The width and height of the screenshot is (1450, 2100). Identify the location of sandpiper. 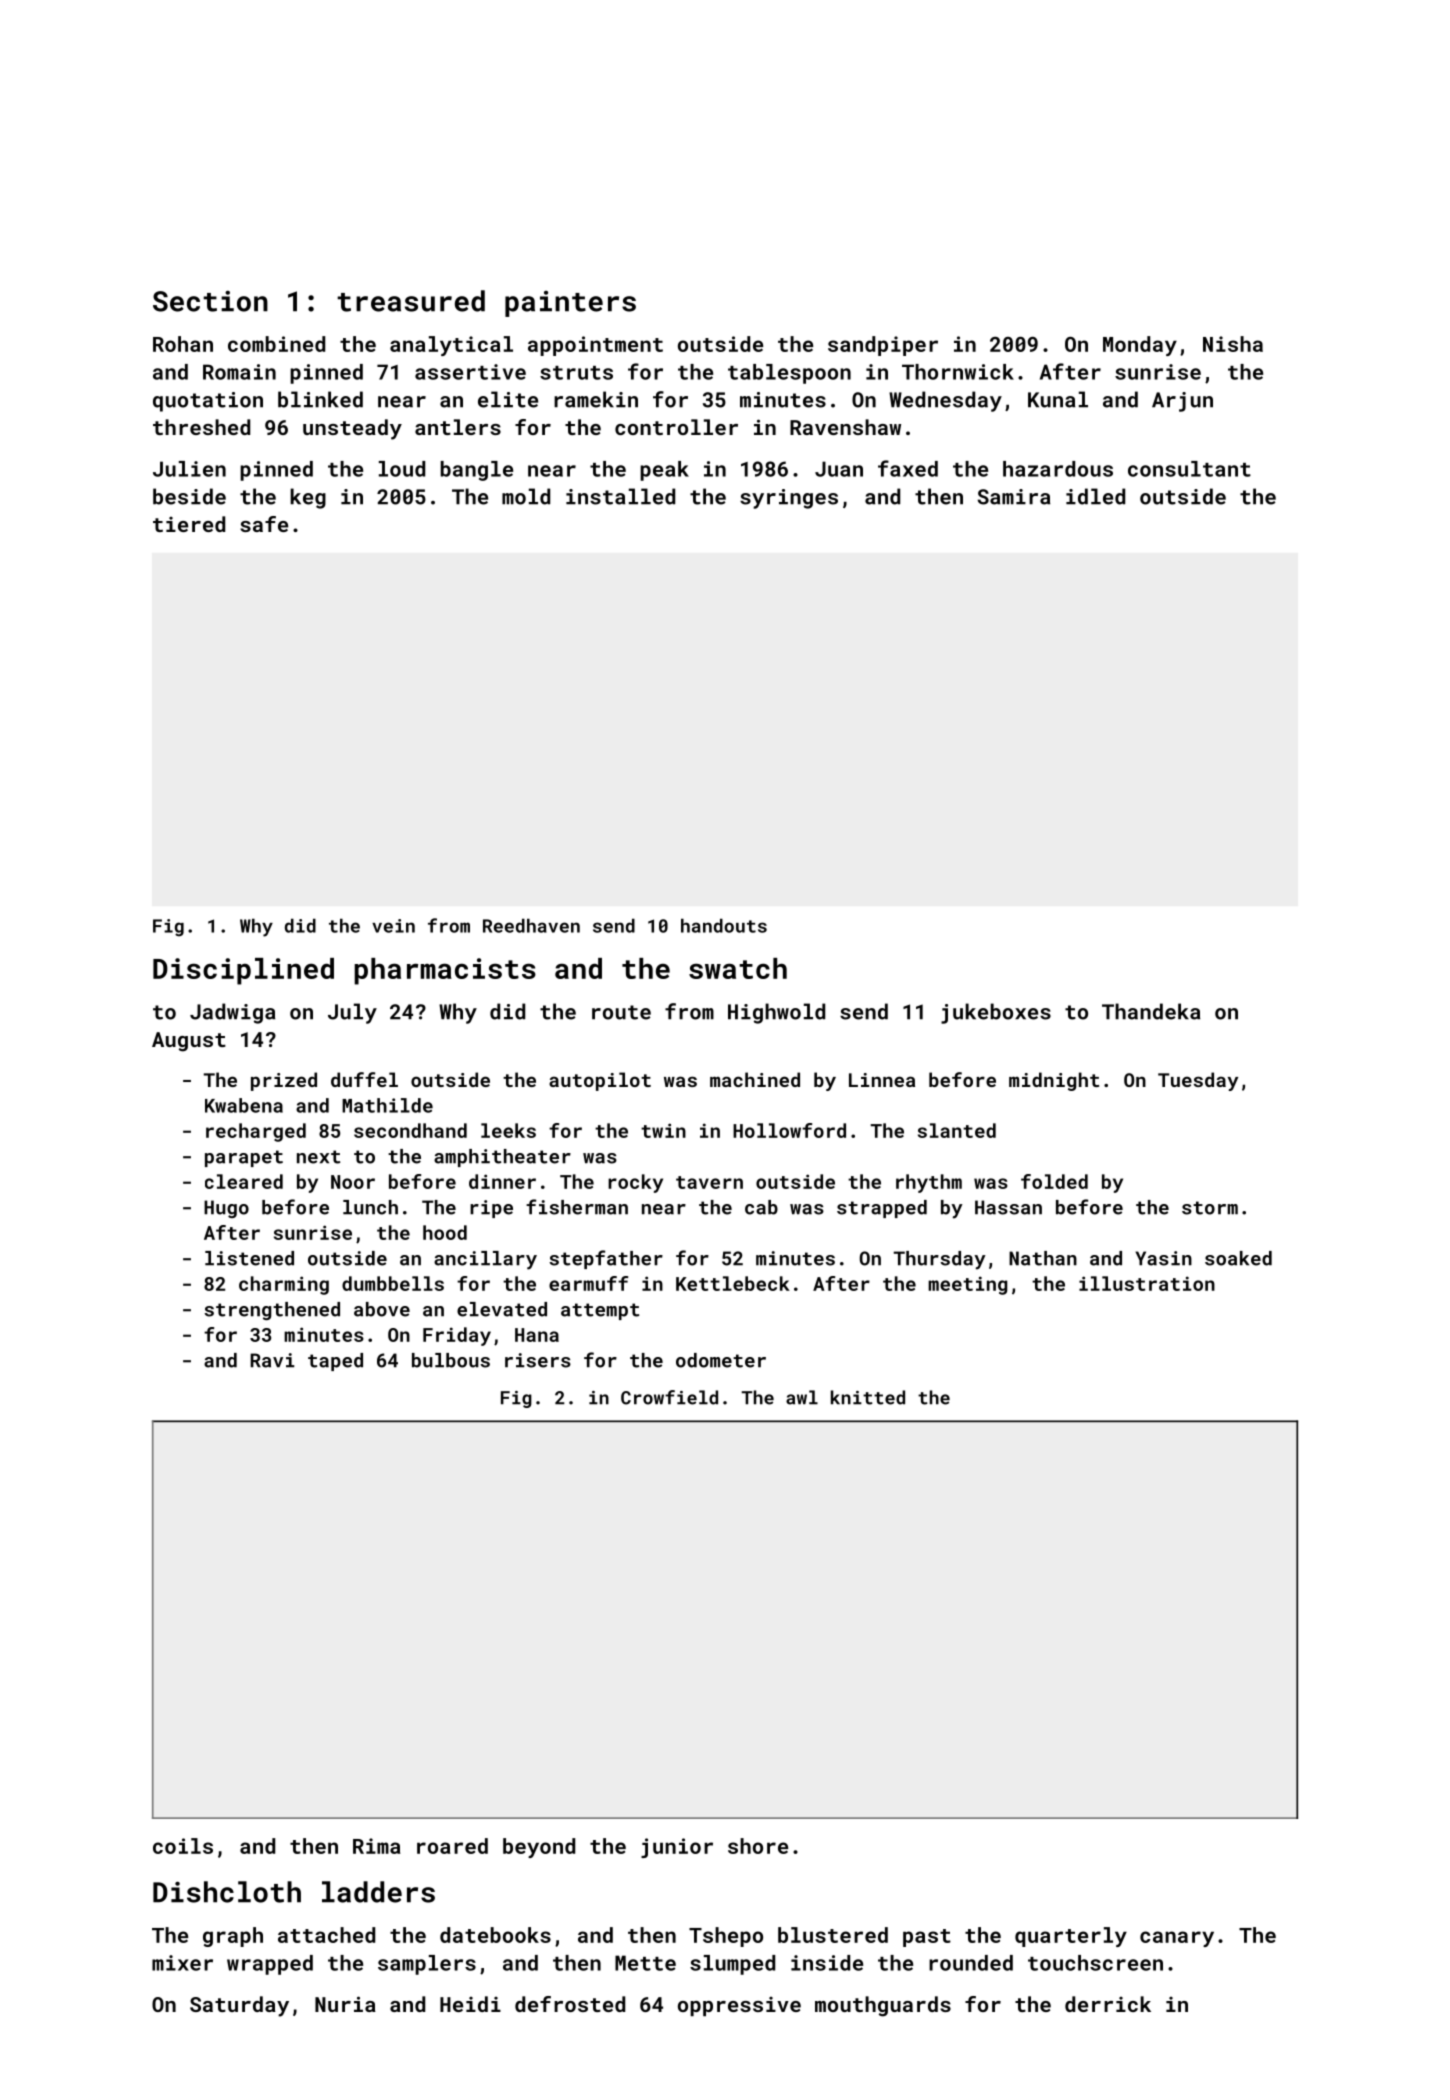
(883, 346).
